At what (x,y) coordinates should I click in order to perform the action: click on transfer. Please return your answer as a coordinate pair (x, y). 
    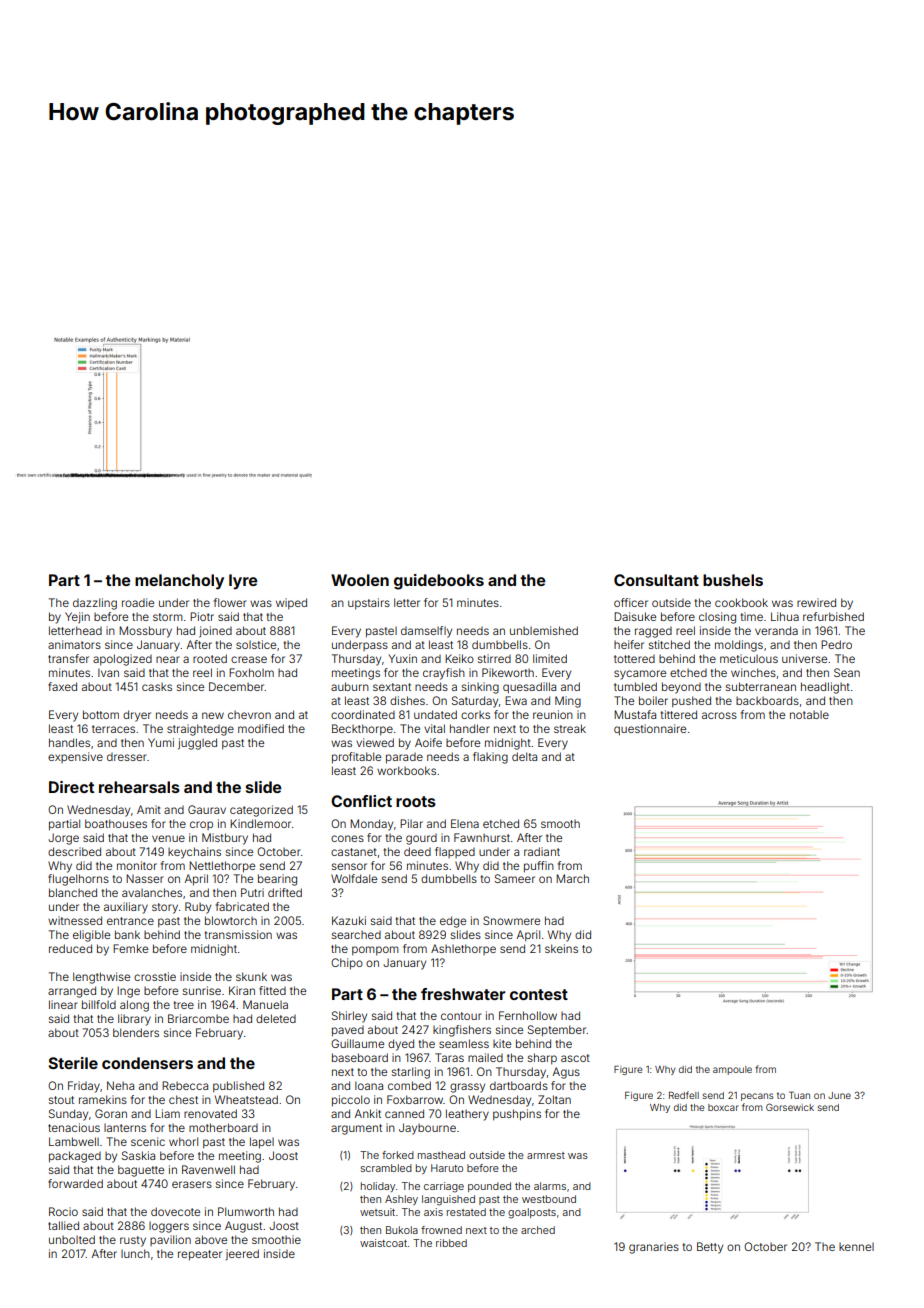
    Looking at the image, I should click on (68, 658).
